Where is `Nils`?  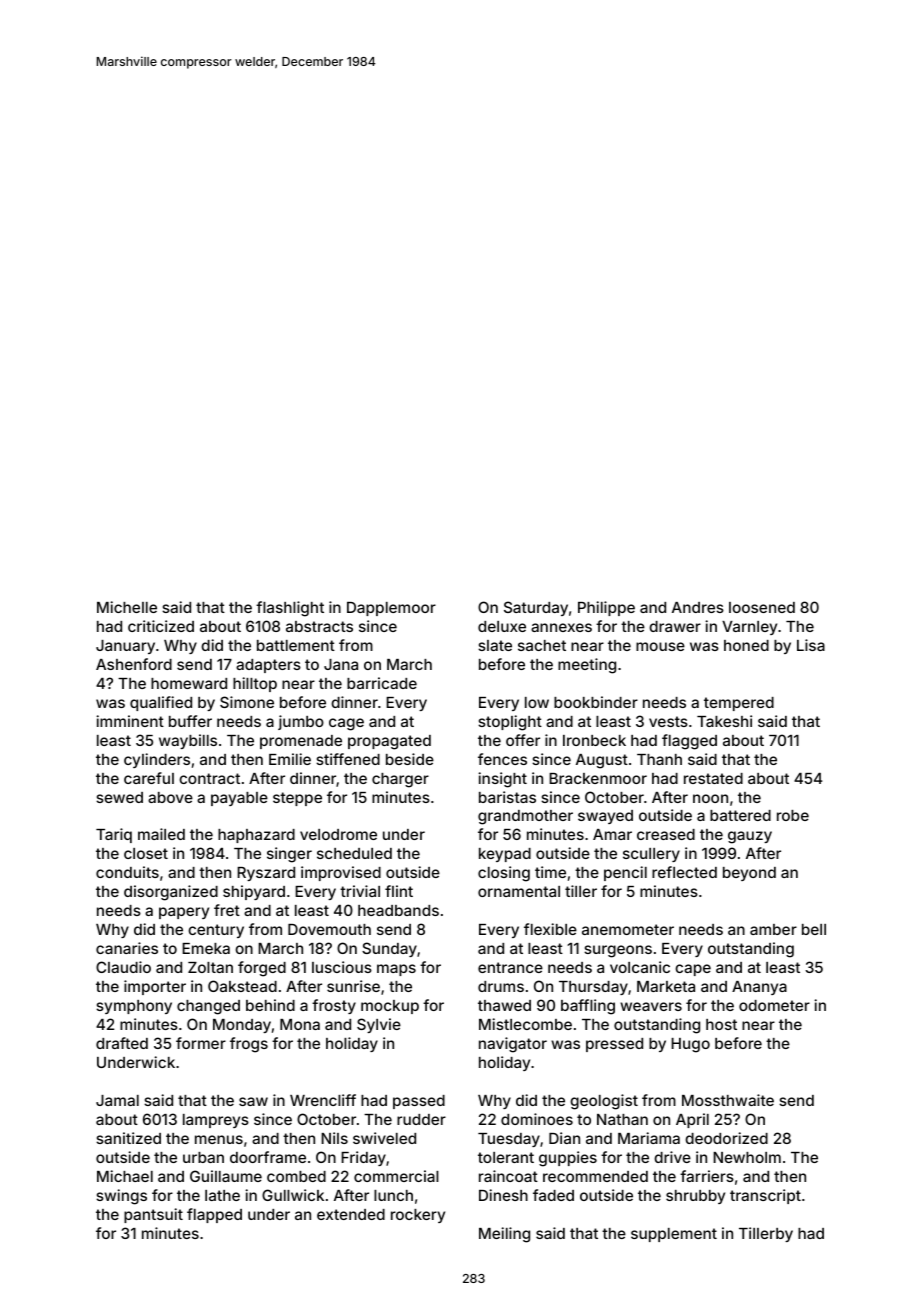
Nils is located at coordinates (334, 1138).
